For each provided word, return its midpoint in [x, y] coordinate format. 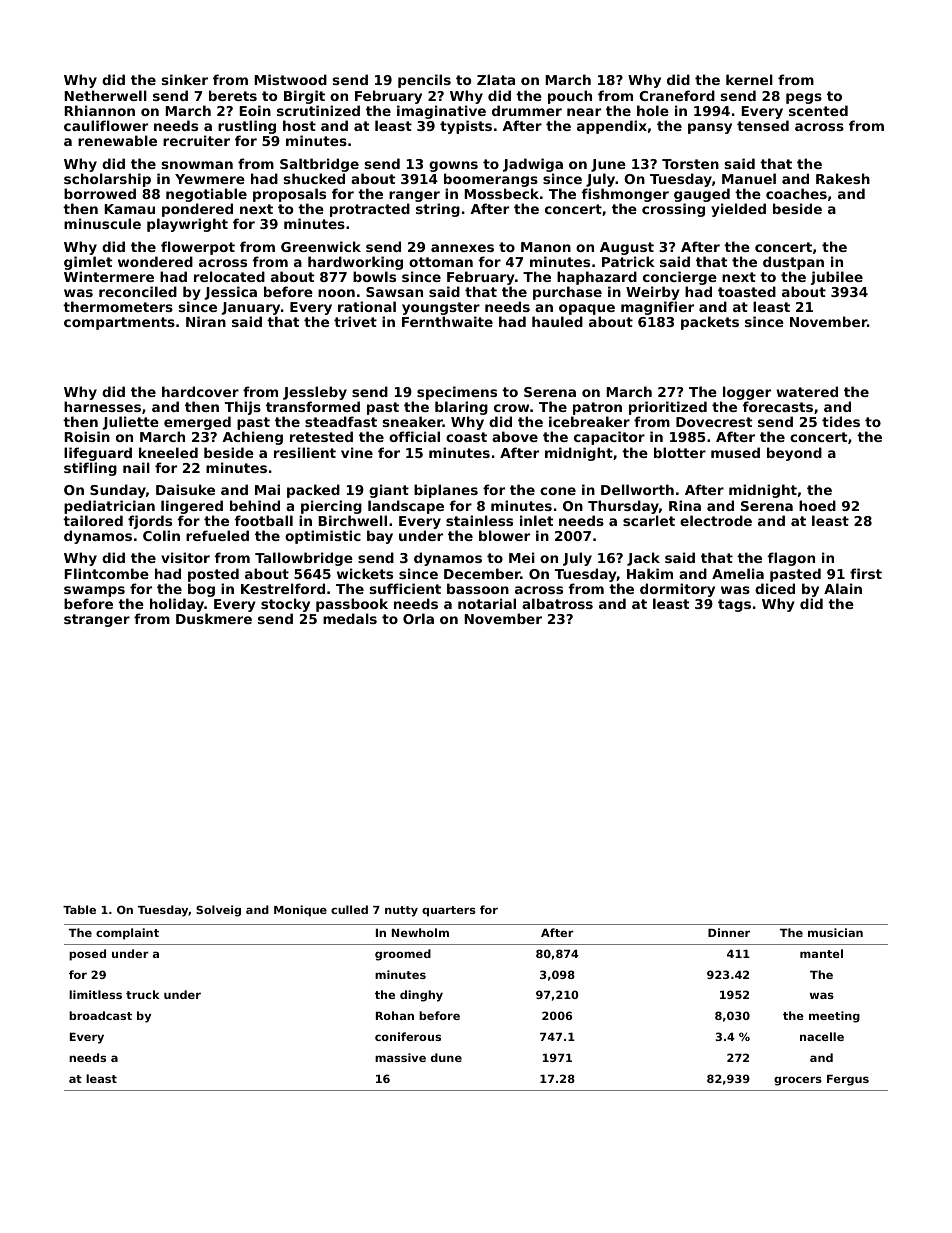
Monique [300, 911]
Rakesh [843, 178]
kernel [749, 79]
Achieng [252, 438]
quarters [449, 911]
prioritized [668, 409]
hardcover [200, 391]
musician [835, 932]
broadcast [100, 1015]
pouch [570, 97]
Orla [418, 618]
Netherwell [105, 95]
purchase [567, 293]
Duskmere [214, 618]
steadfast [341, 422]
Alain [843, 588]
